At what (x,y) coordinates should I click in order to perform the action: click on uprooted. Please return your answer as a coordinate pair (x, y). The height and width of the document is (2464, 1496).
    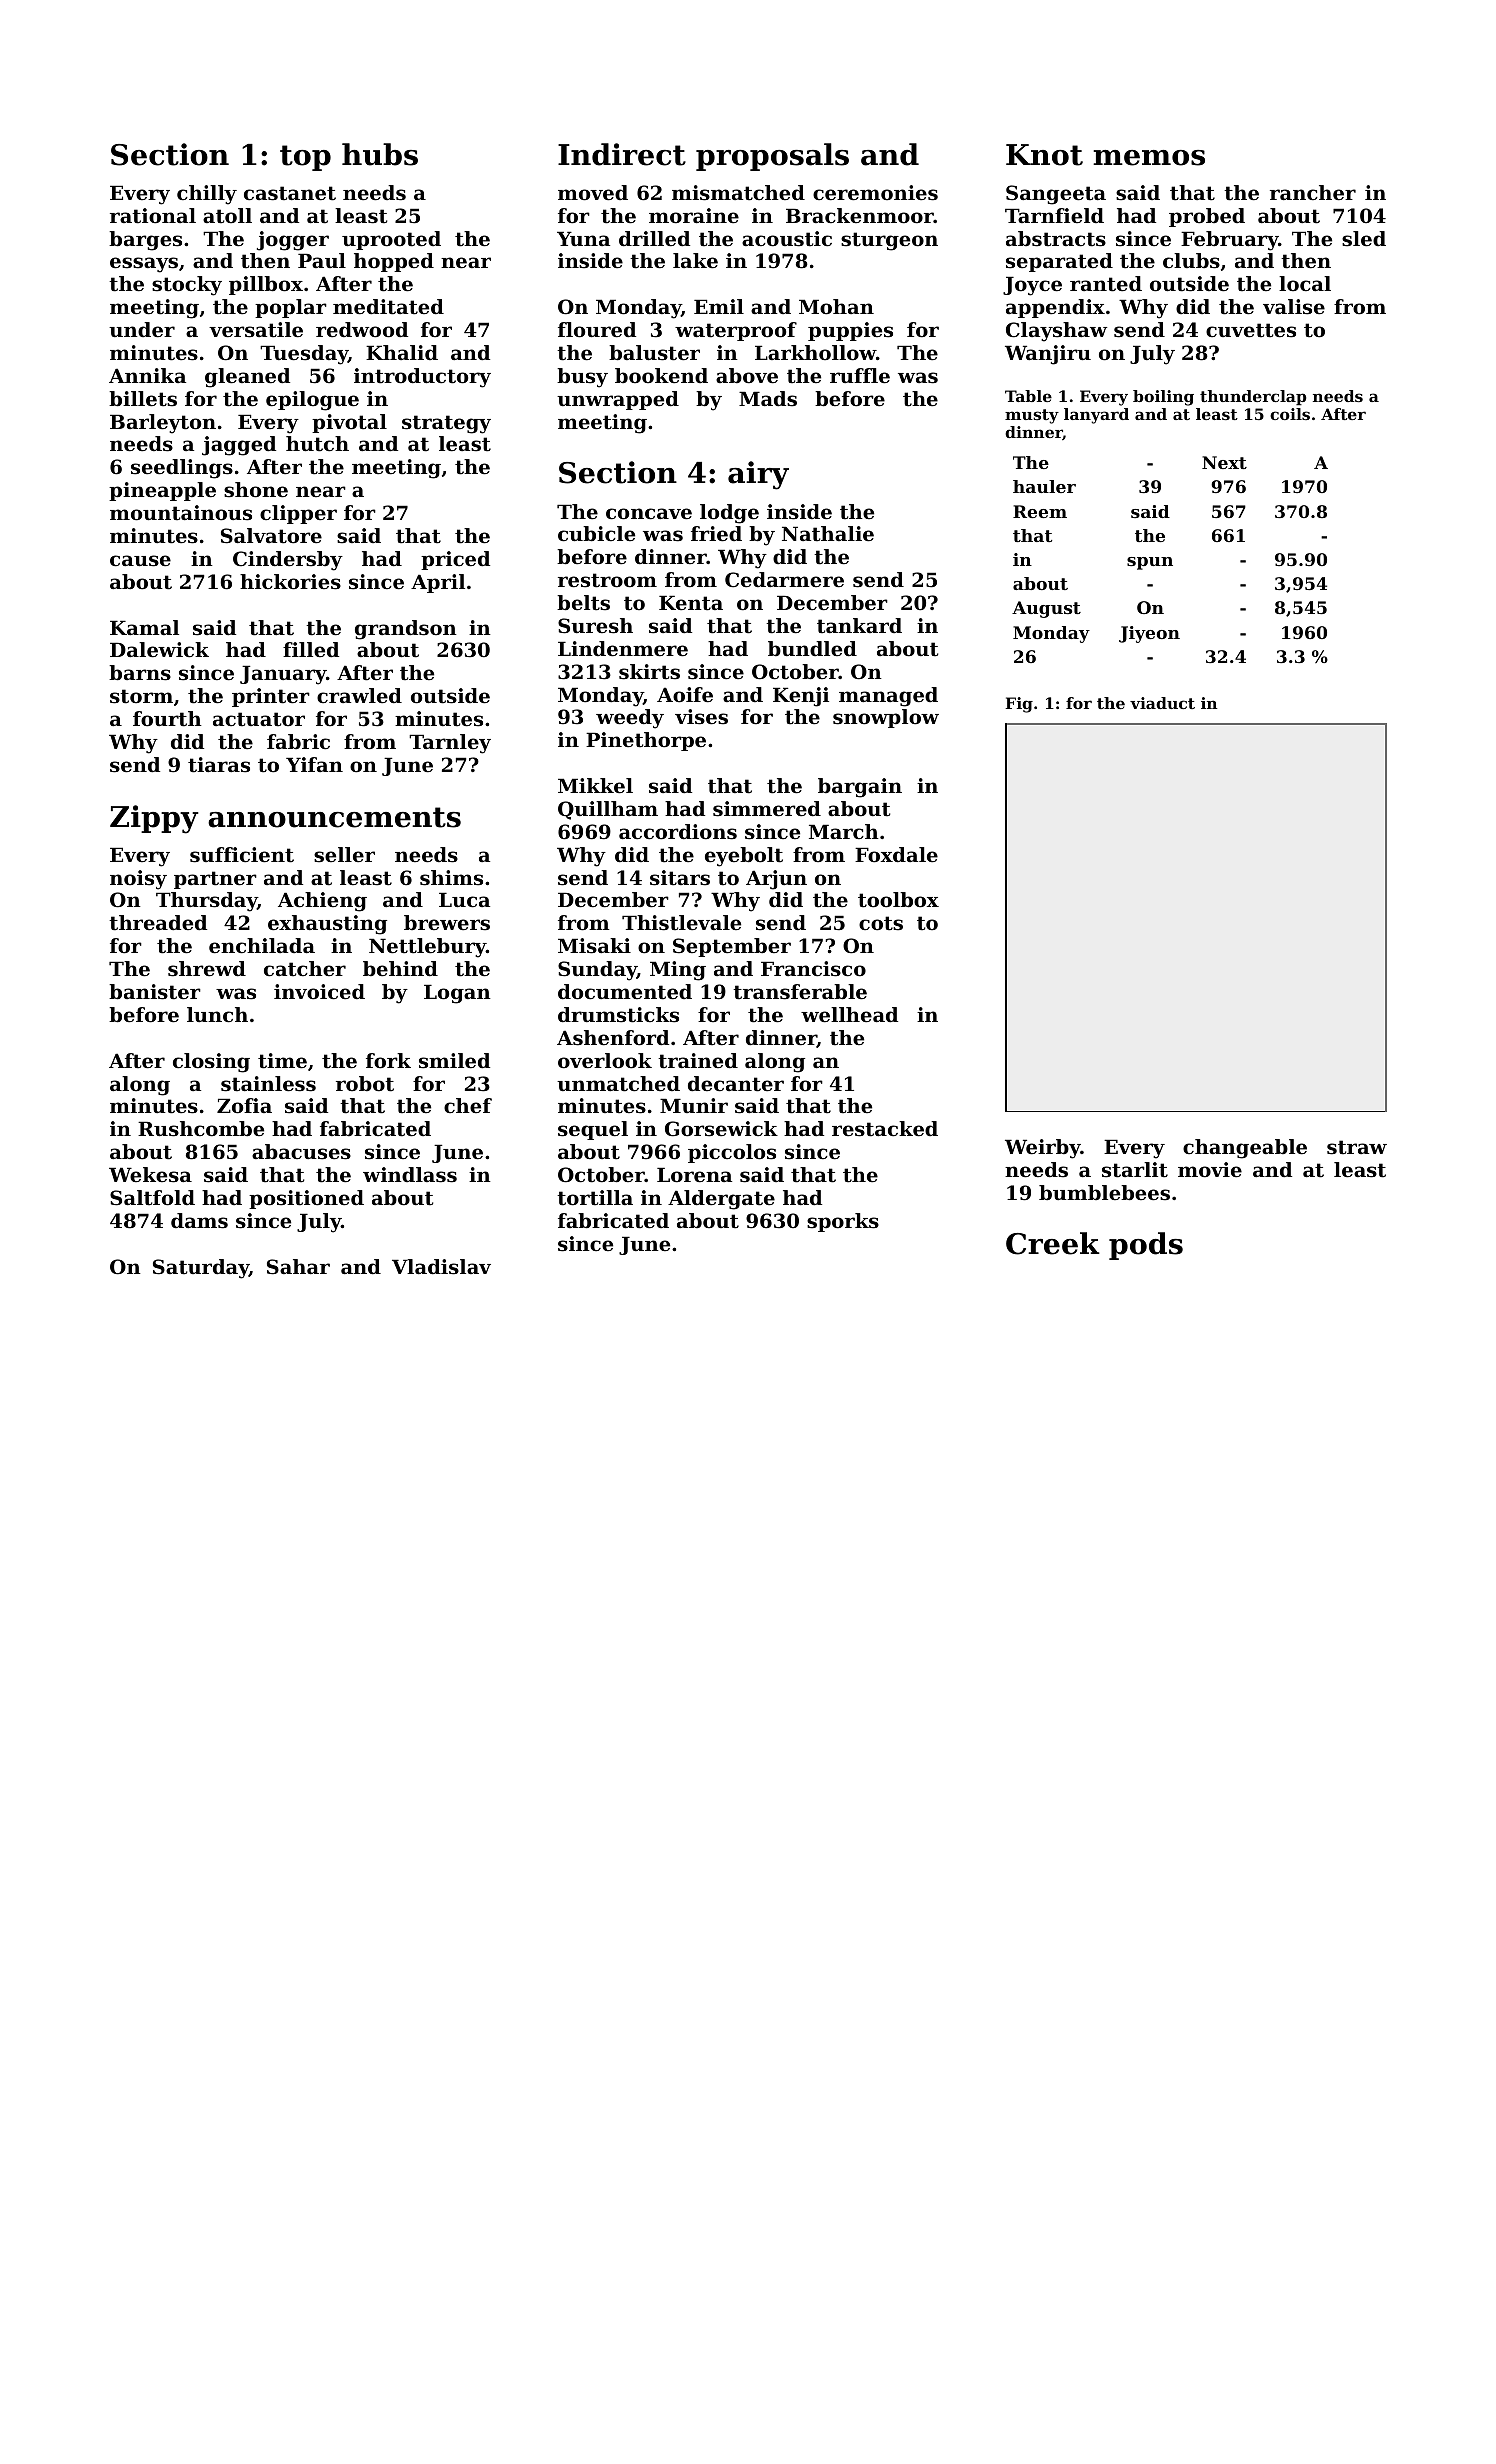
    Looking at the image, I should click on (391, 240).
